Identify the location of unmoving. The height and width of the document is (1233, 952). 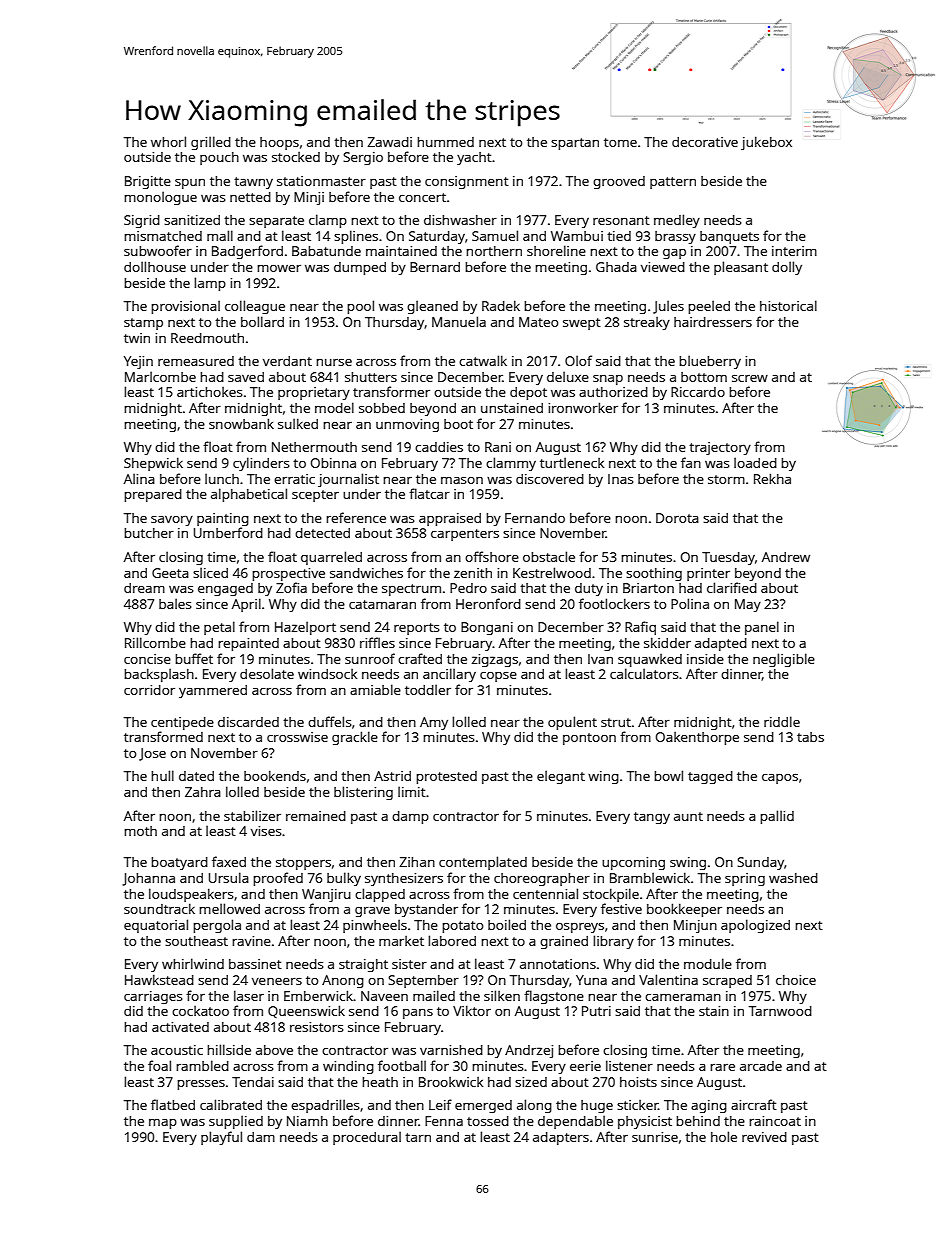
(407, 425).
